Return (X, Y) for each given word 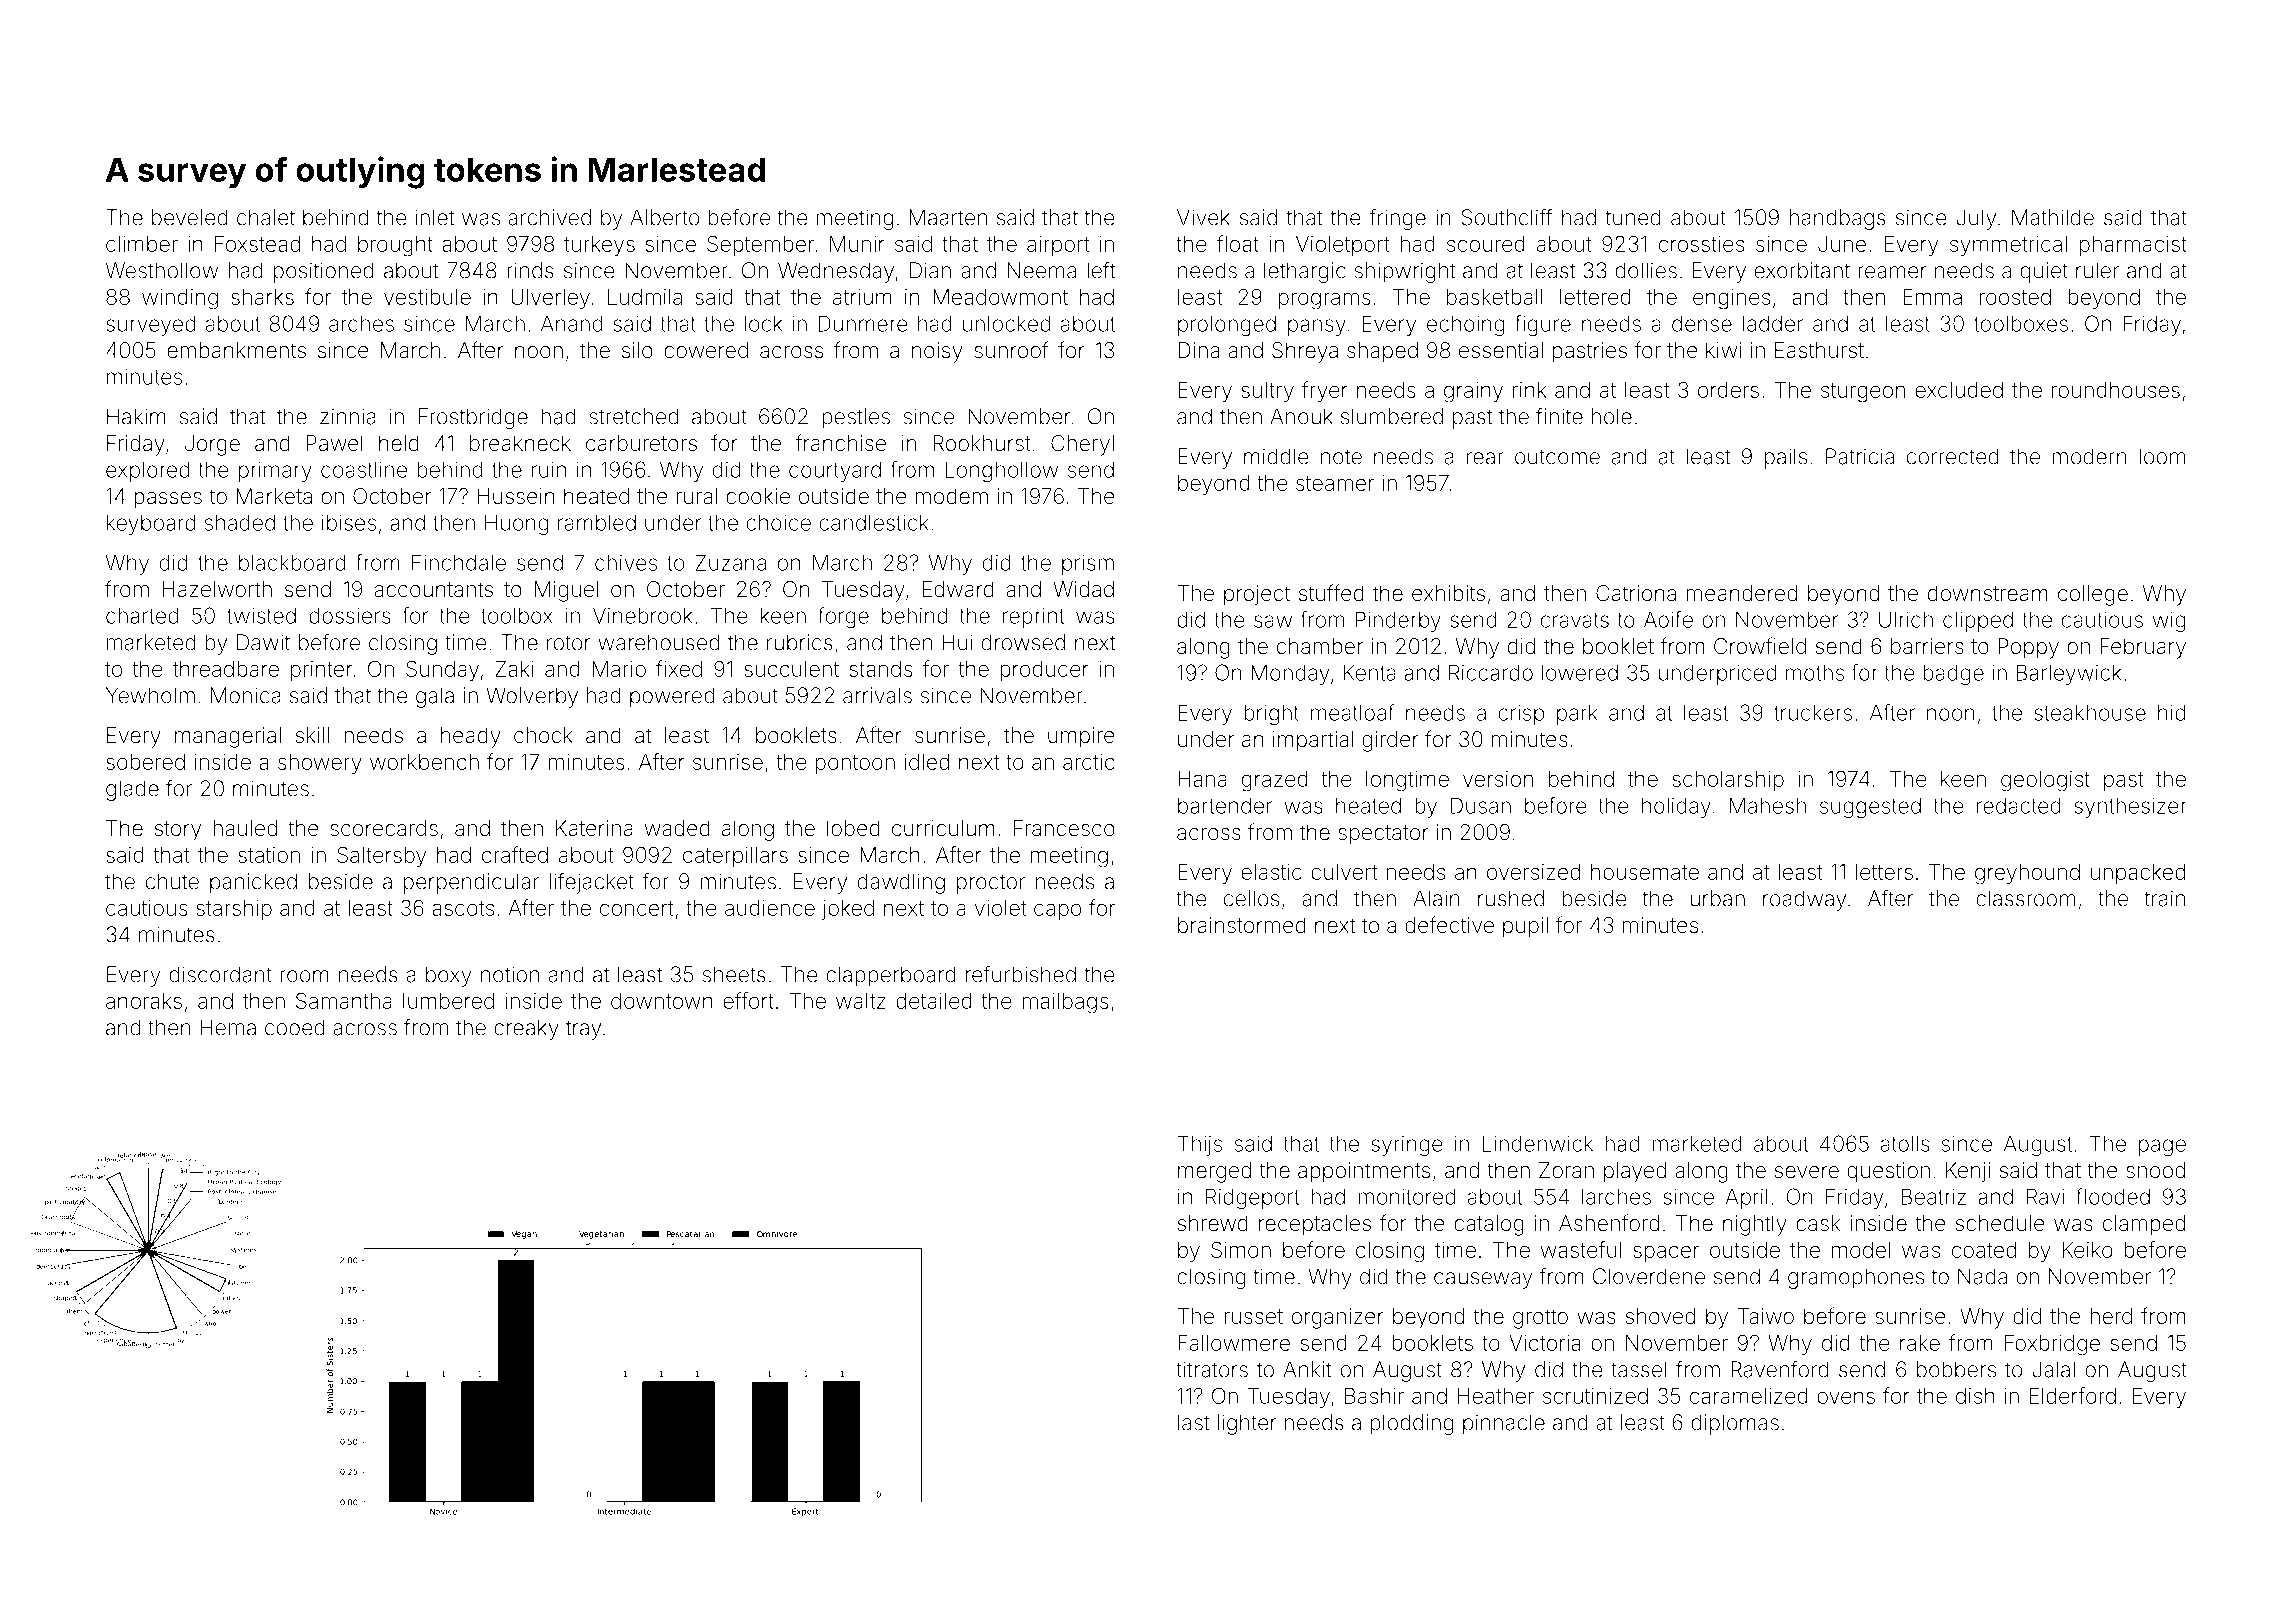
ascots (463, 908)
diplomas (1735, 1424)
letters (1884, 872)
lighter (1247, 1424)
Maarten (948, 217)
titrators (1212, 1369)
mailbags (1065, 1003)
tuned (1633, 217)
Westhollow (162, 270)
